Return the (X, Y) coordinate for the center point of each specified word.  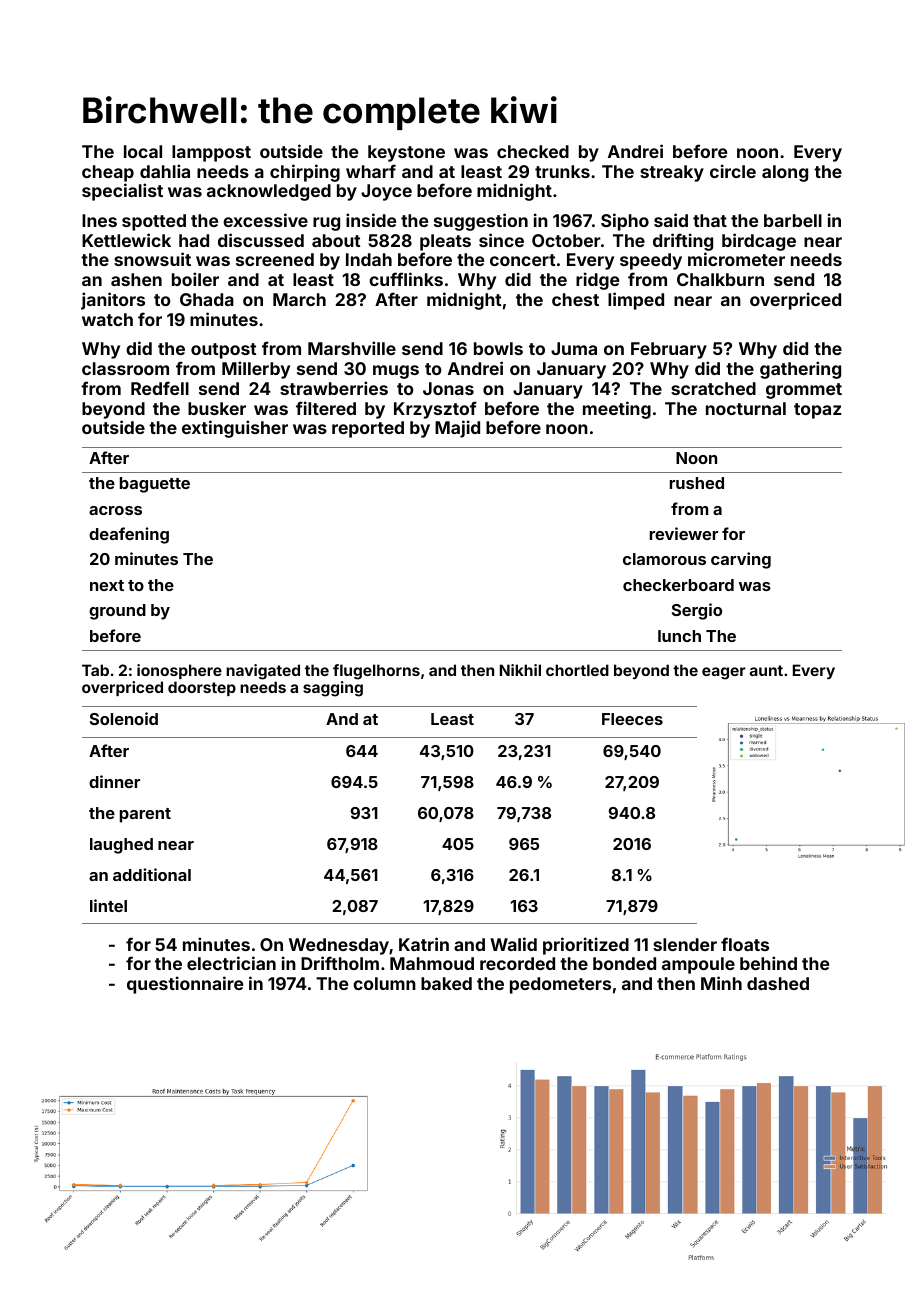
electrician (231, 963)
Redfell (160, 388)
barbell (793, 220)
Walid (513, 944)
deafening (129, 535)
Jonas (448, 388)
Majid (457, 429)
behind (768, 963)
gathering (800, 370)
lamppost (211, 153)
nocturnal (746, 408)
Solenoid (124, 718)
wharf (371, 171)
